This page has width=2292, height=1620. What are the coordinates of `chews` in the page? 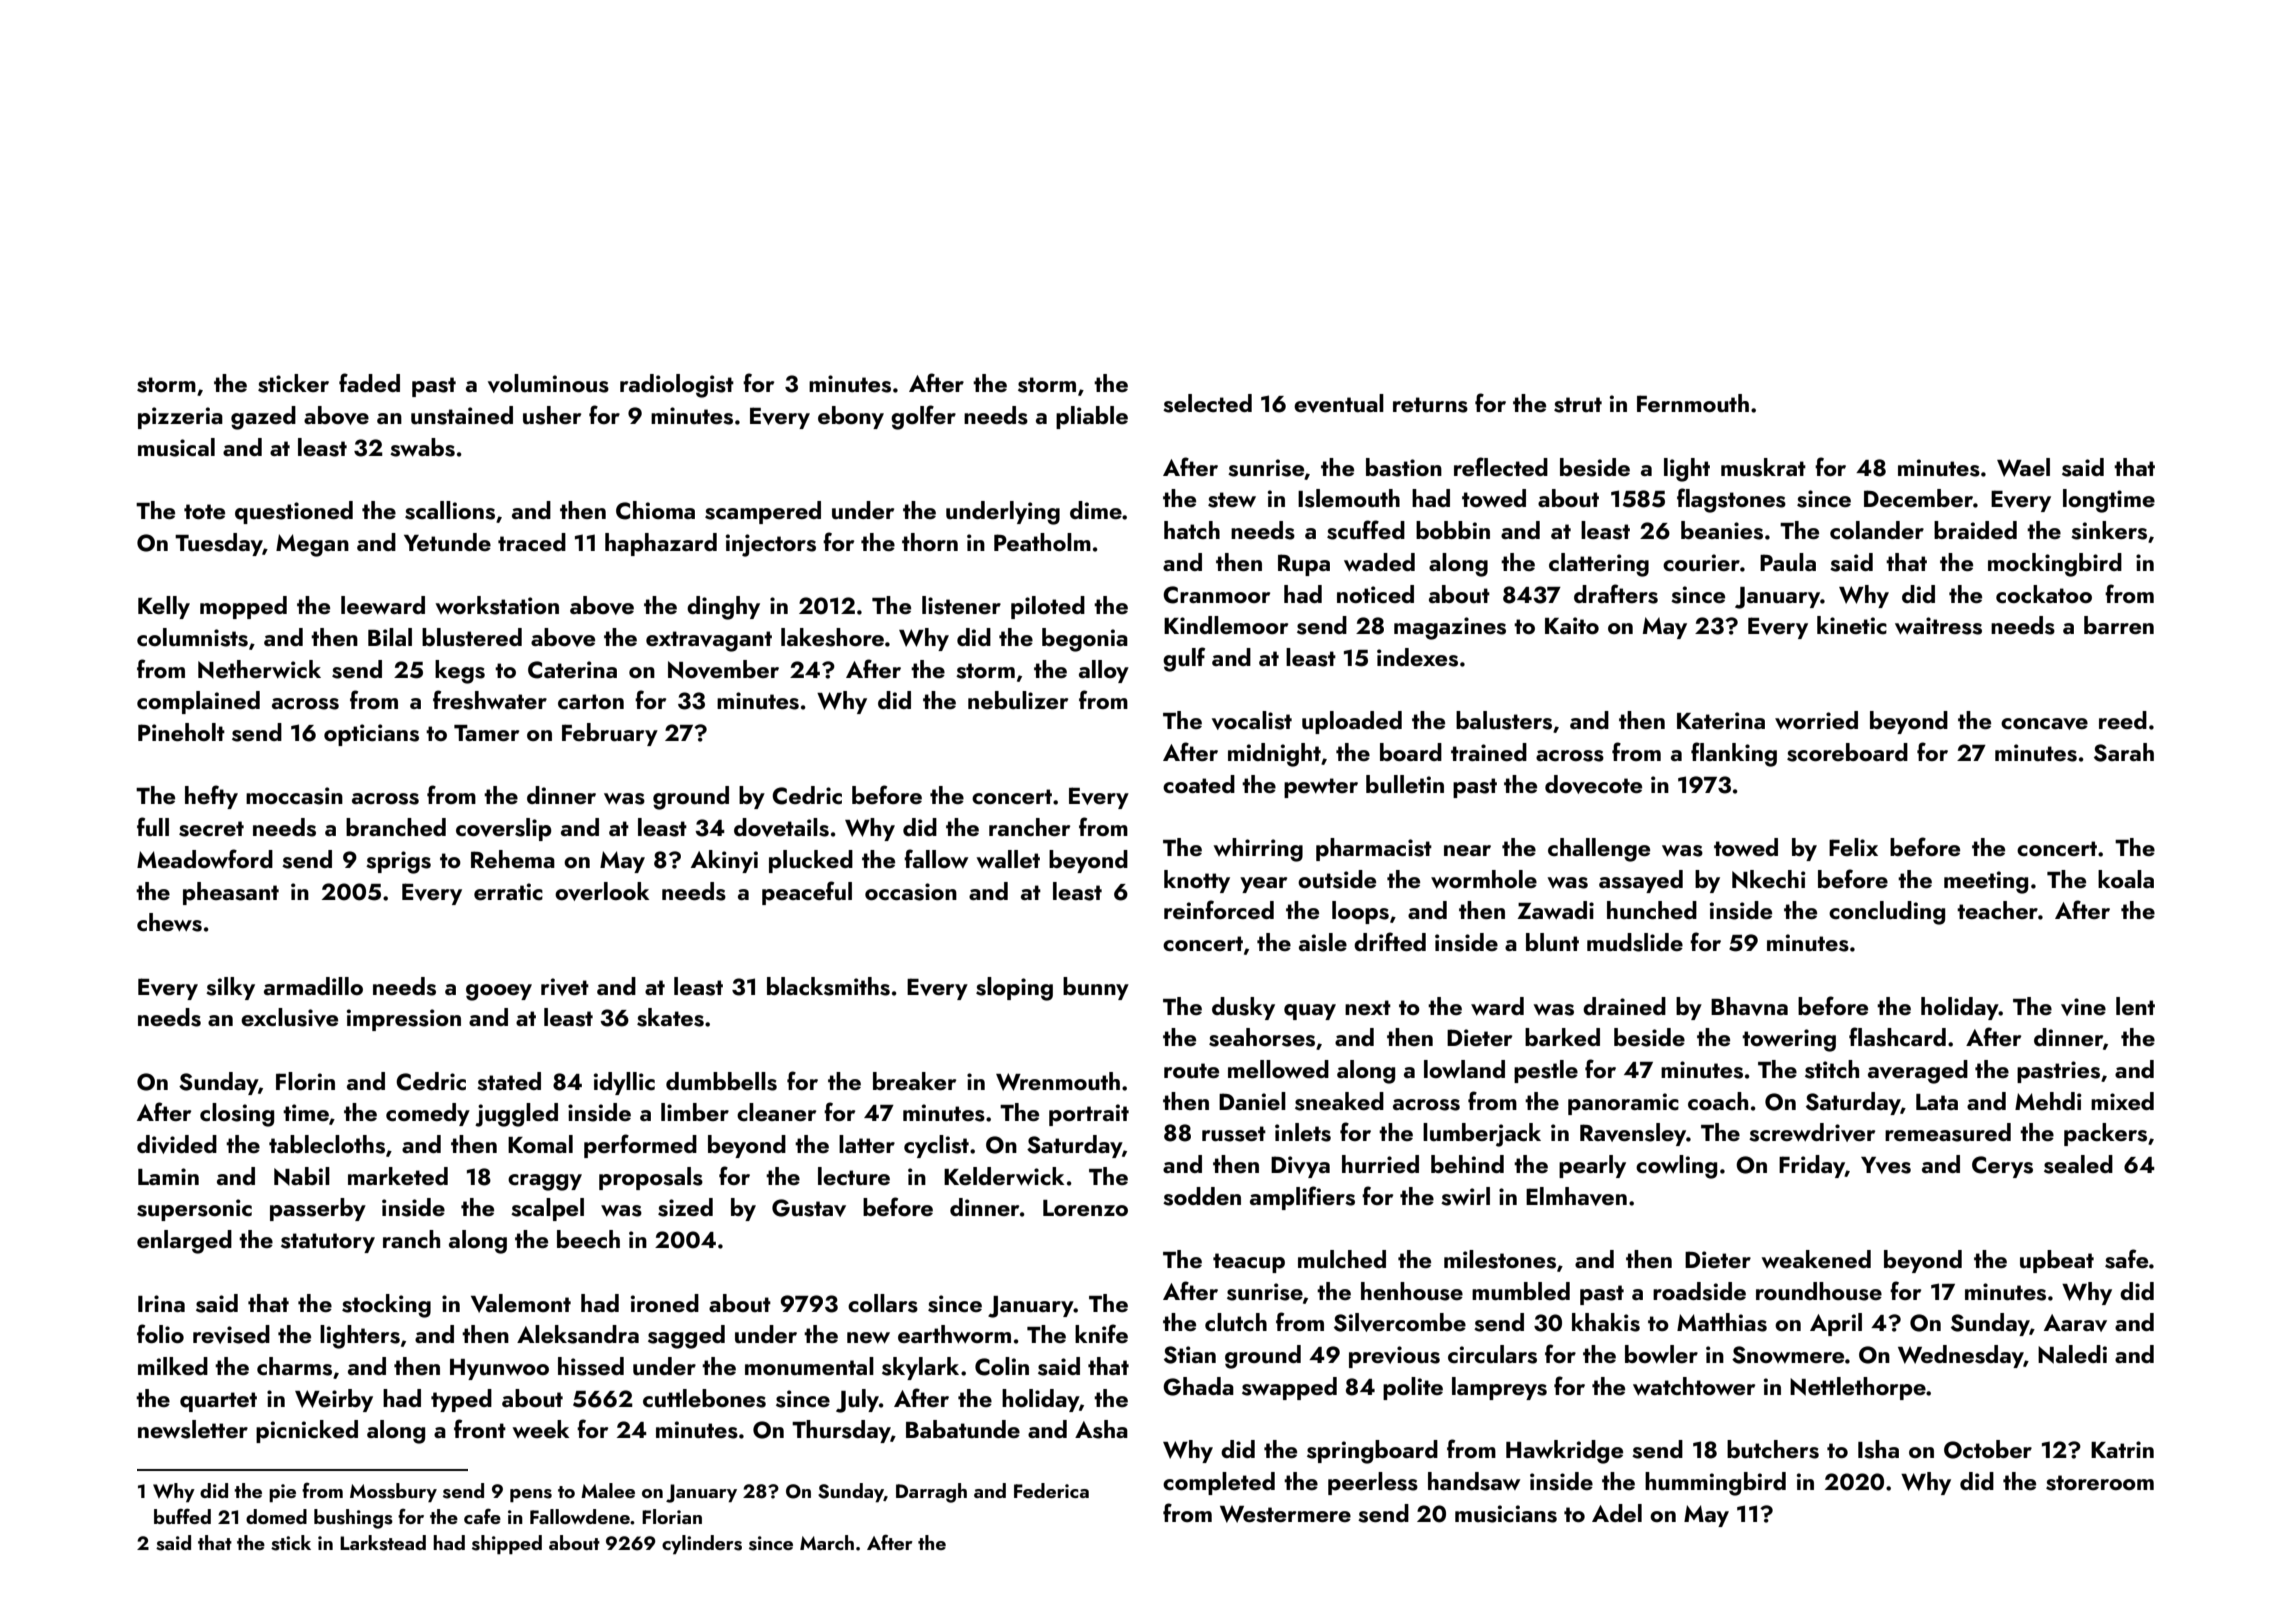 It's located at (169, 922).
